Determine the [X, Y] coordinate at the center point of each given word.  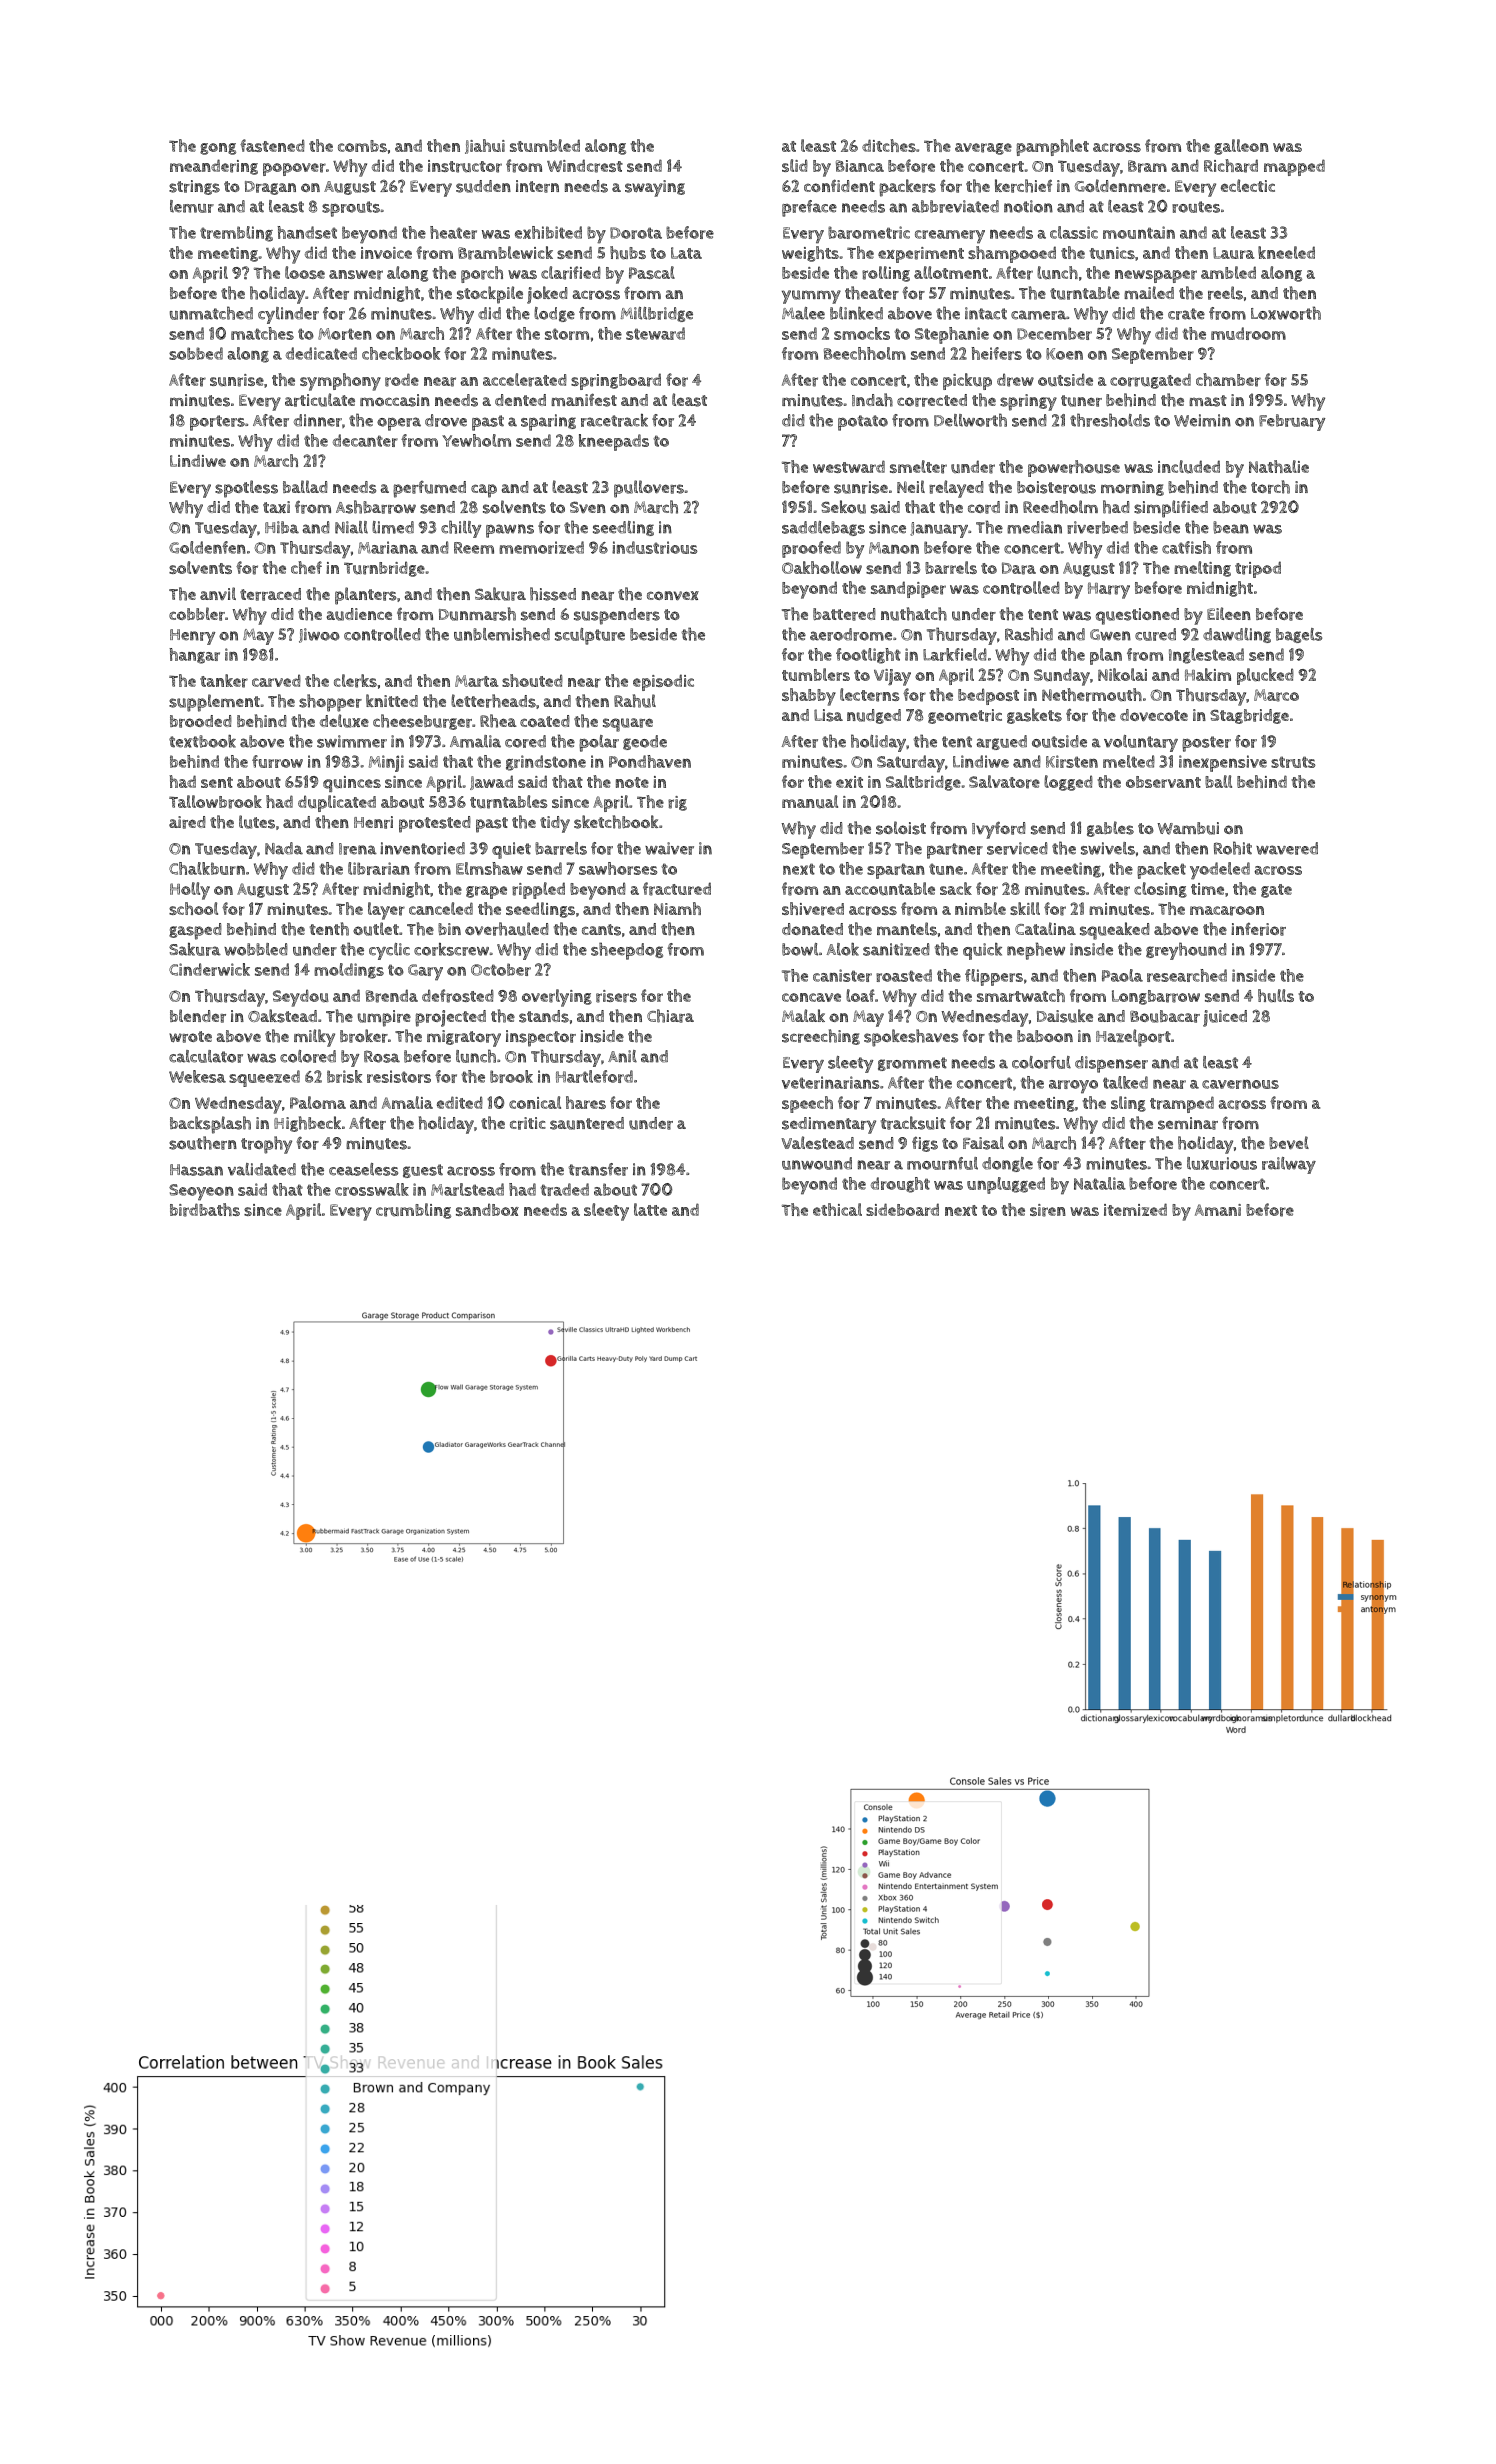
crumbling [413, 1211]
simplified [1171, 509]
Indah [872, 400]
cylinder [288, 315]
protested [435, 824]
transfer [598, 1169]
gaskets [1034, 716]
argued [1001, 742]
